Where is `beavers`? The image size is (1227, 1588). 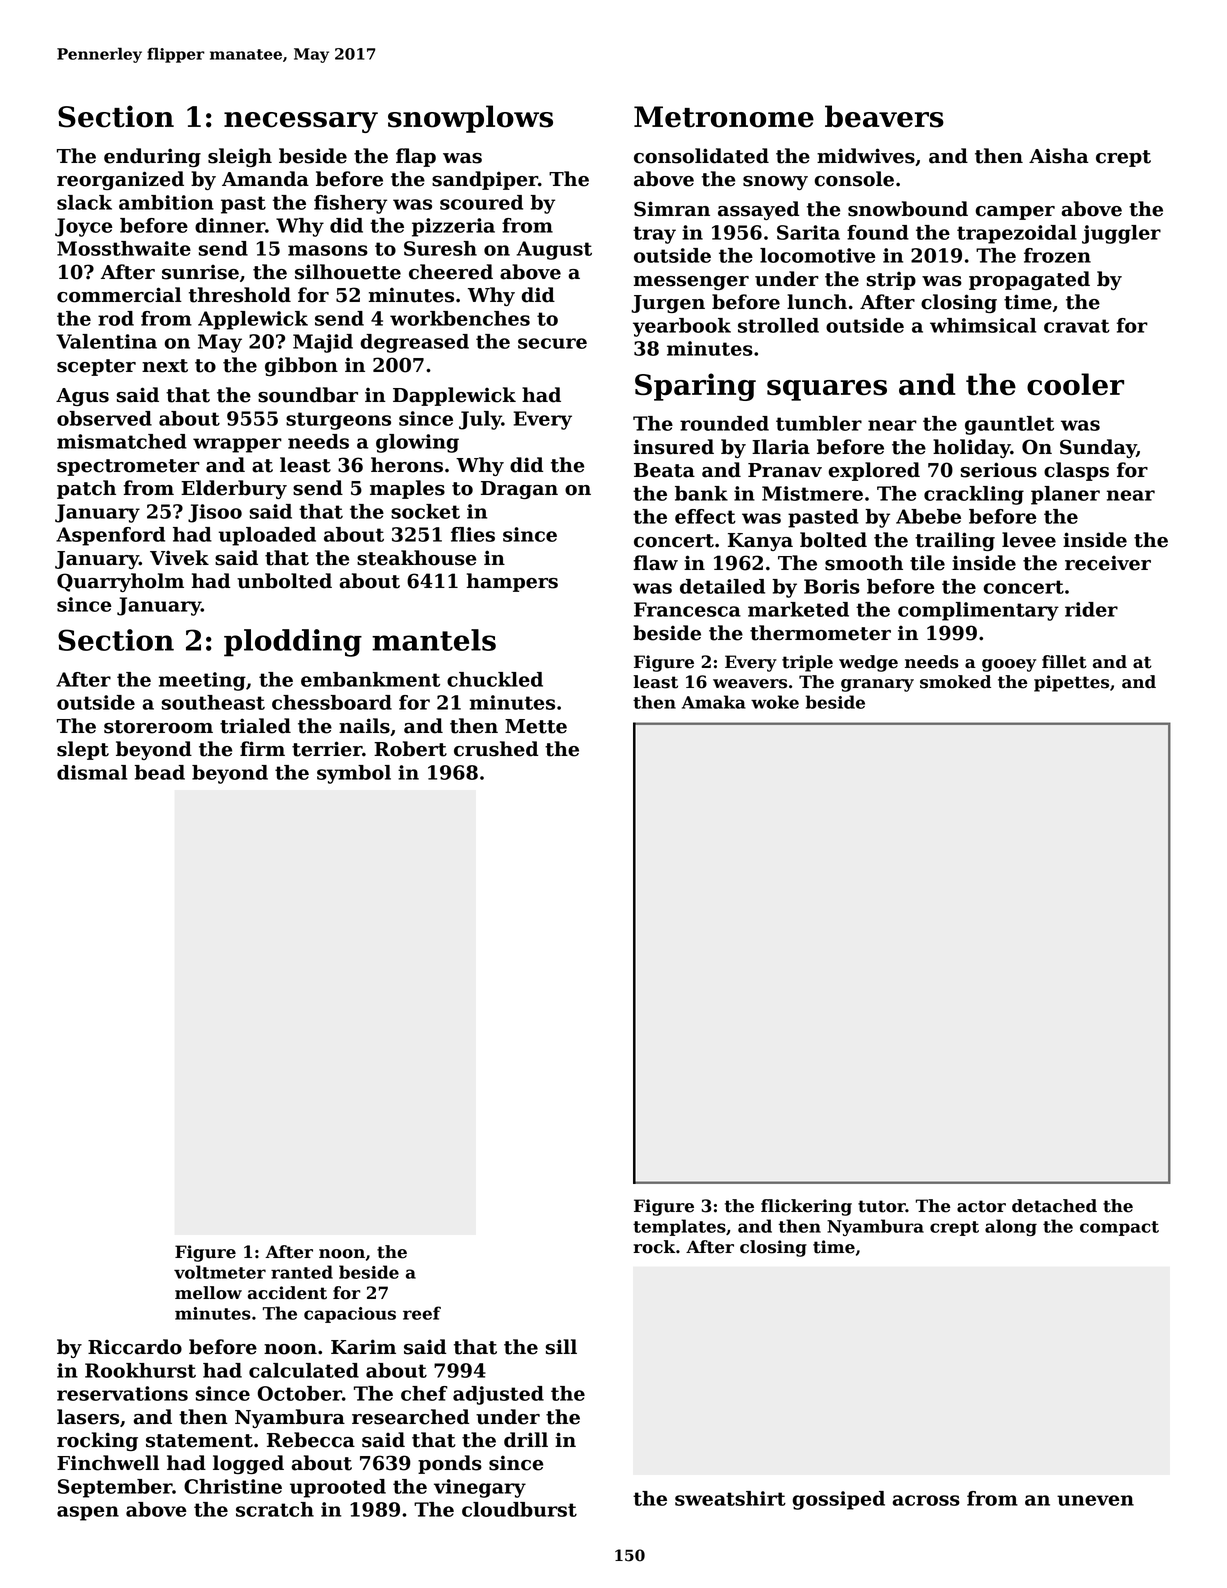
beavers is located at coordinates (884, 116).
